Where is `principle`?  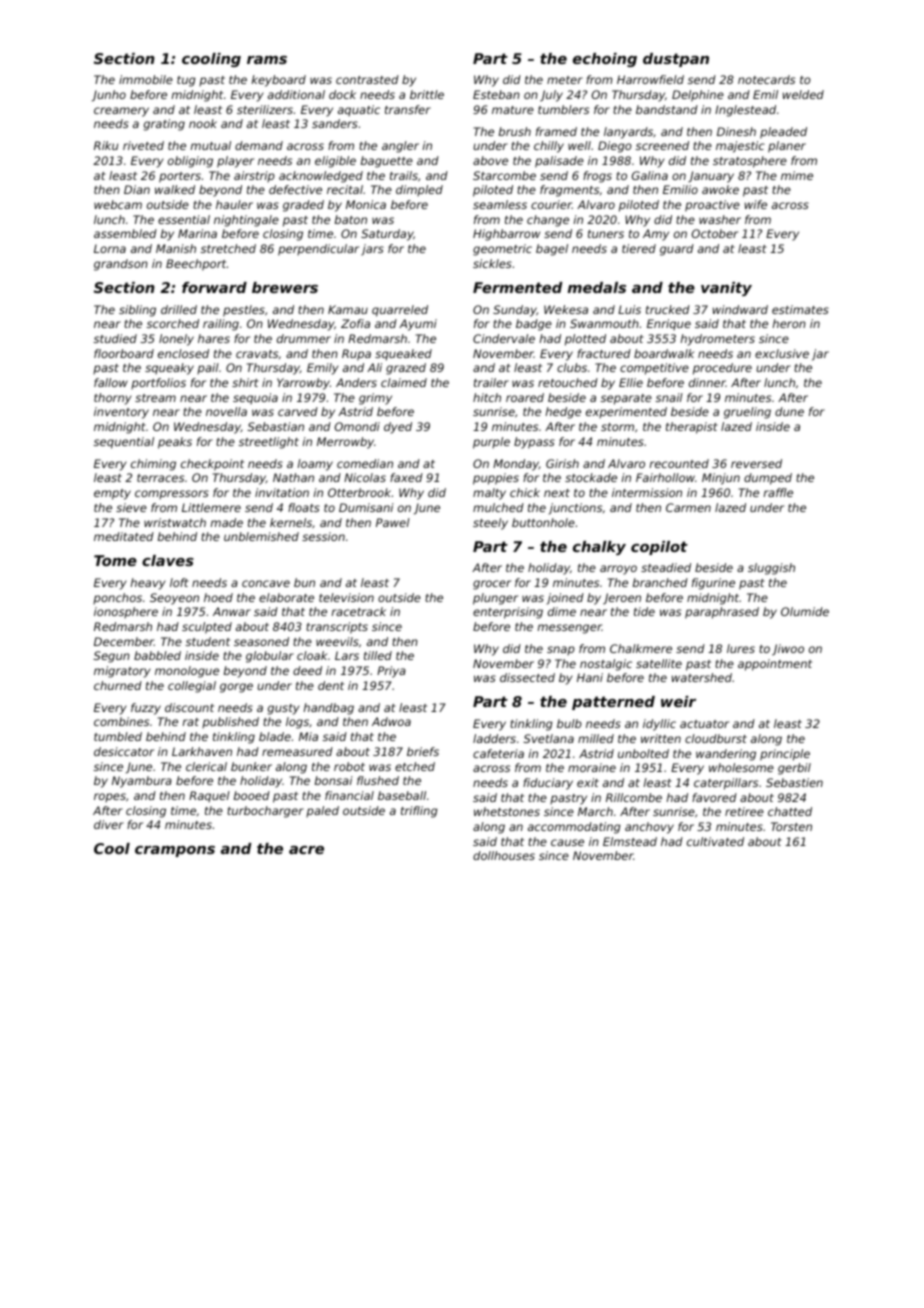
principle is located at coordinates (785, 755).
